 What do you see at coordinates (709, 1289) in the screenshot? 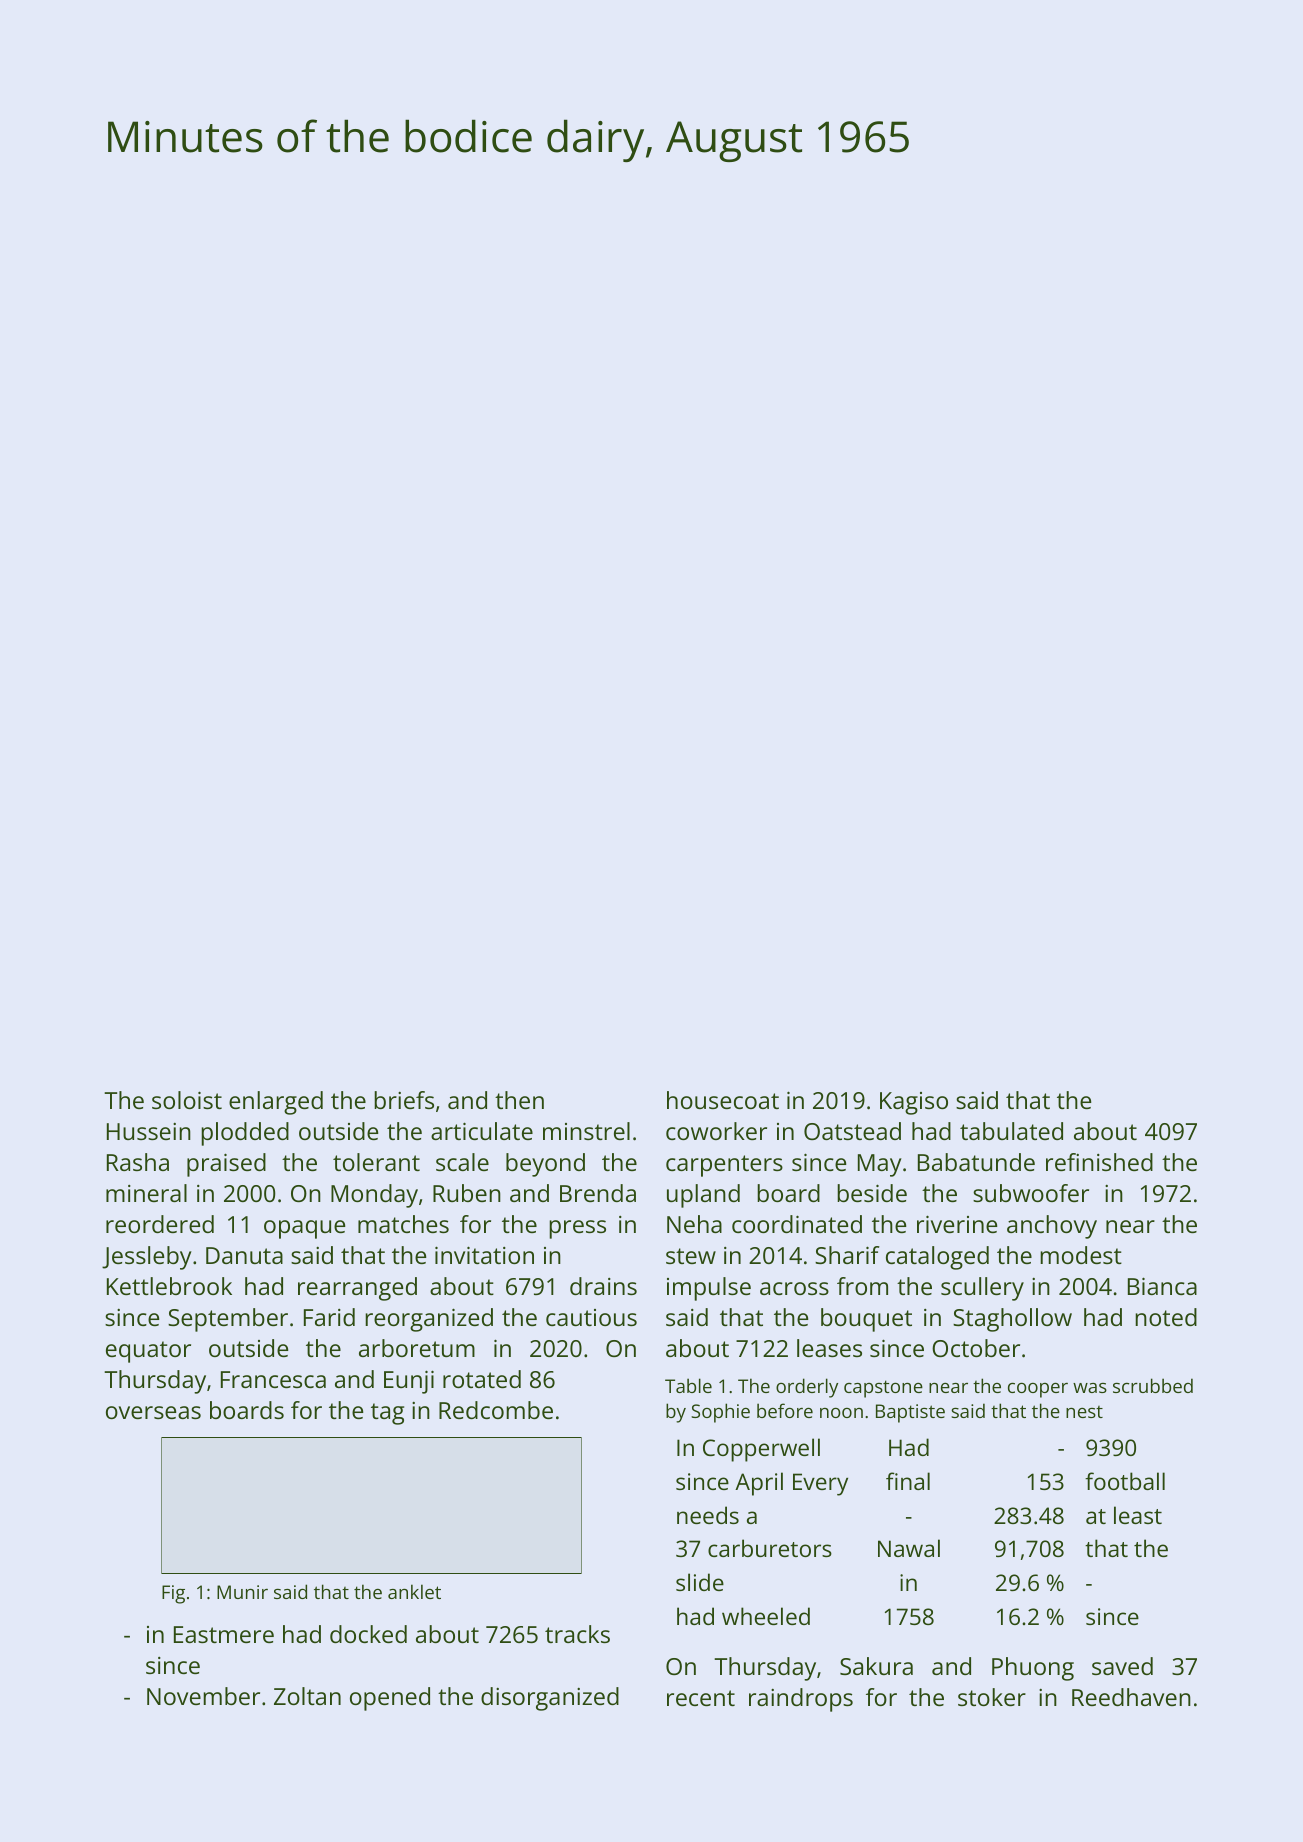
I see `impulse` at bounding box center [709, 1289].
